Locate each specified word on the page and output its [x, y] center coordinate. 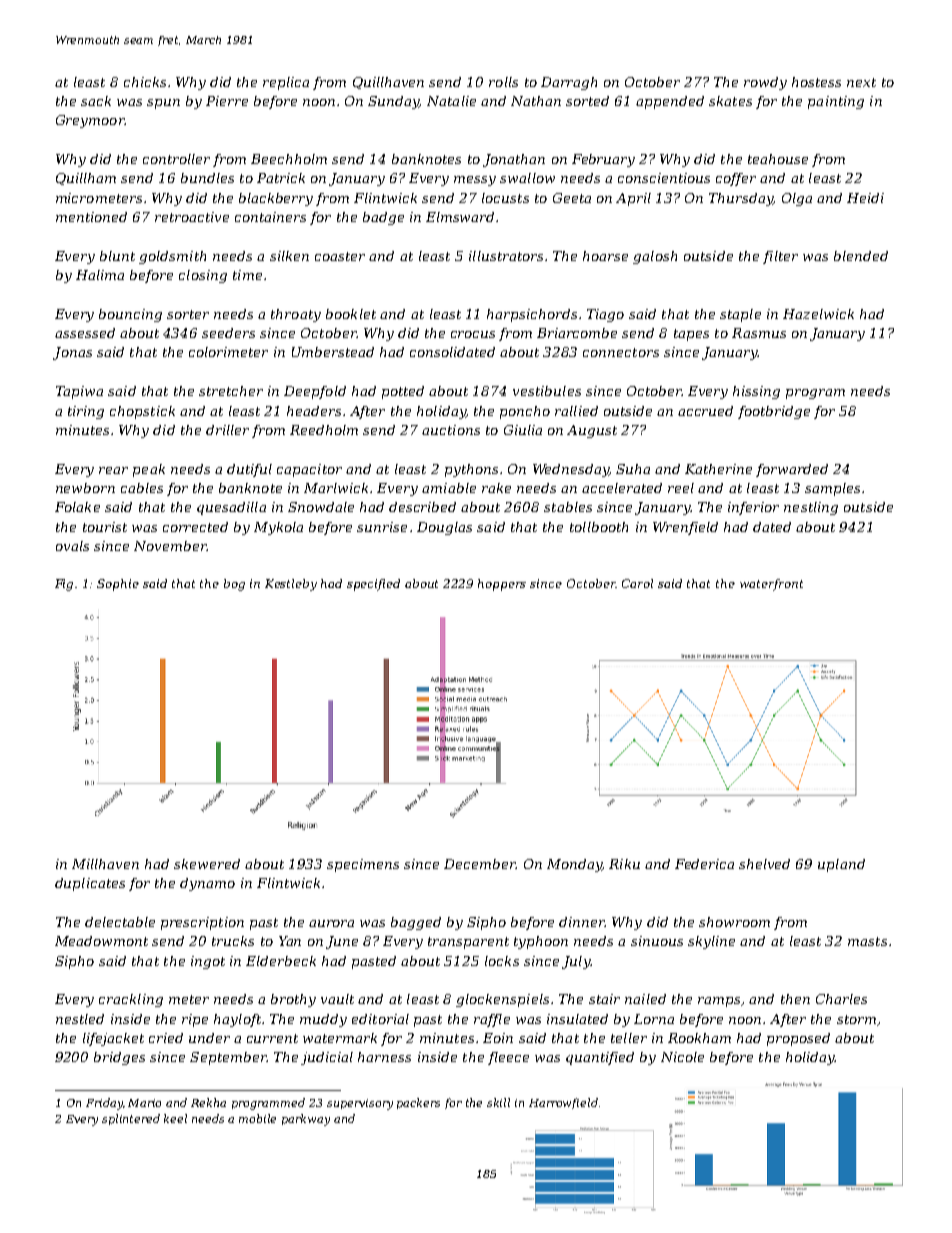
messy [475, 181]
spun [163, 104]
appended [670, 102]
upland [841, 865]
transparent [468, 943]
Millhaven [105, 864]
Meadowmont [101, 941]
